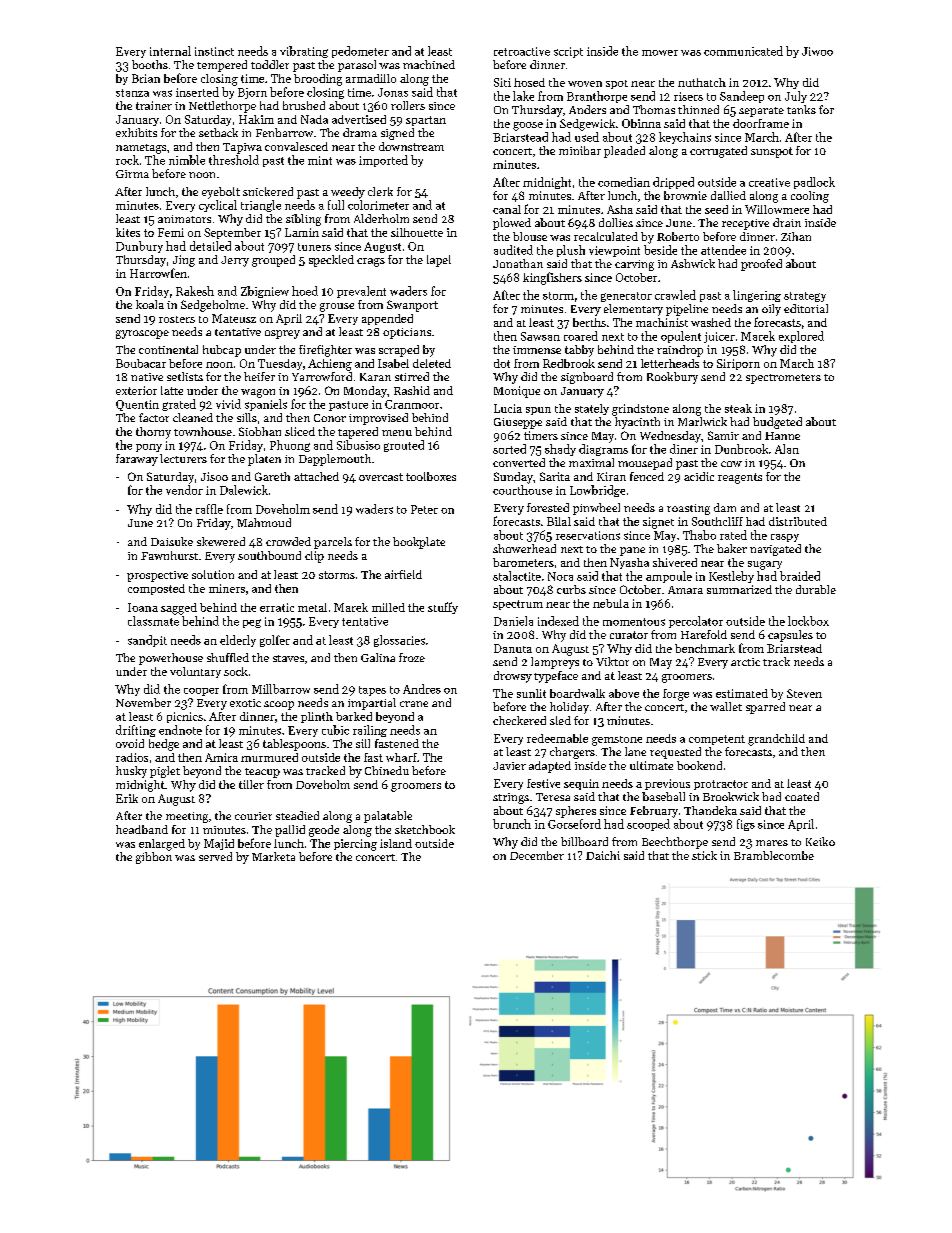 This page has height=1233, width=952. What do you see at coordinates (426, 121) in the page?
I see `spartan` at bounding box center [426, 121].
